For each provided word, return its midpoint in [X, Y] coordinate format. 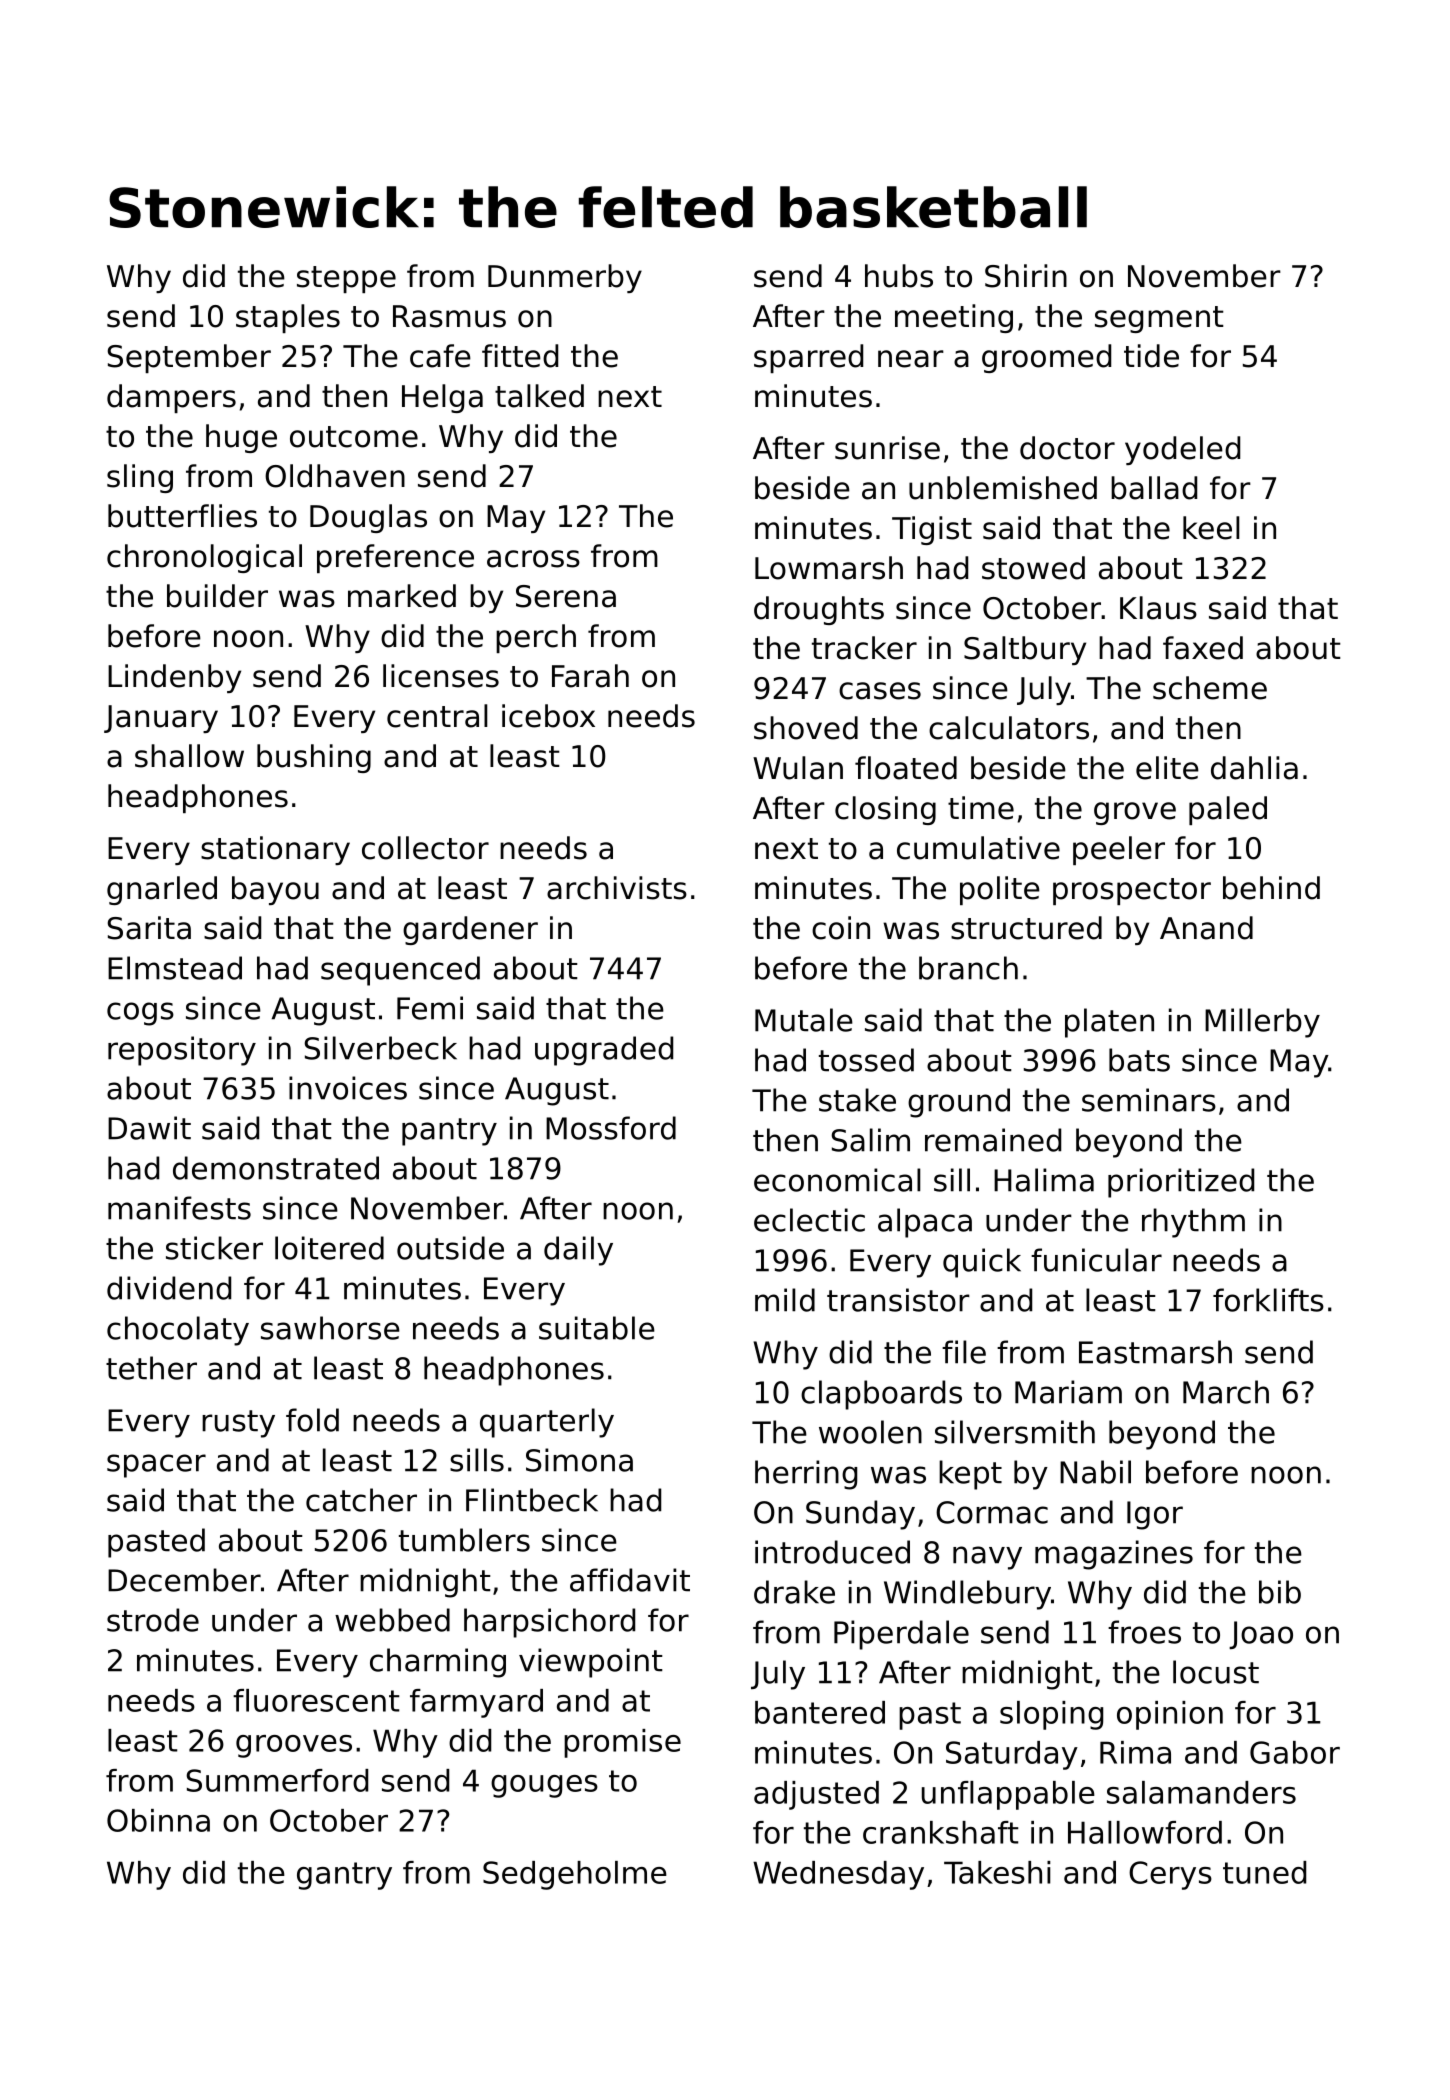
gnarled [162, 890]
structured [1026, 928]
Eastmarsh [1155, 1352]
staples [288, 318]
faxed [1203, 648]
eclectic [809, 1220]
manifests [179, 1208]
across [533, 559]
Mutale [804, 1020]
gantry [344, 1876]
